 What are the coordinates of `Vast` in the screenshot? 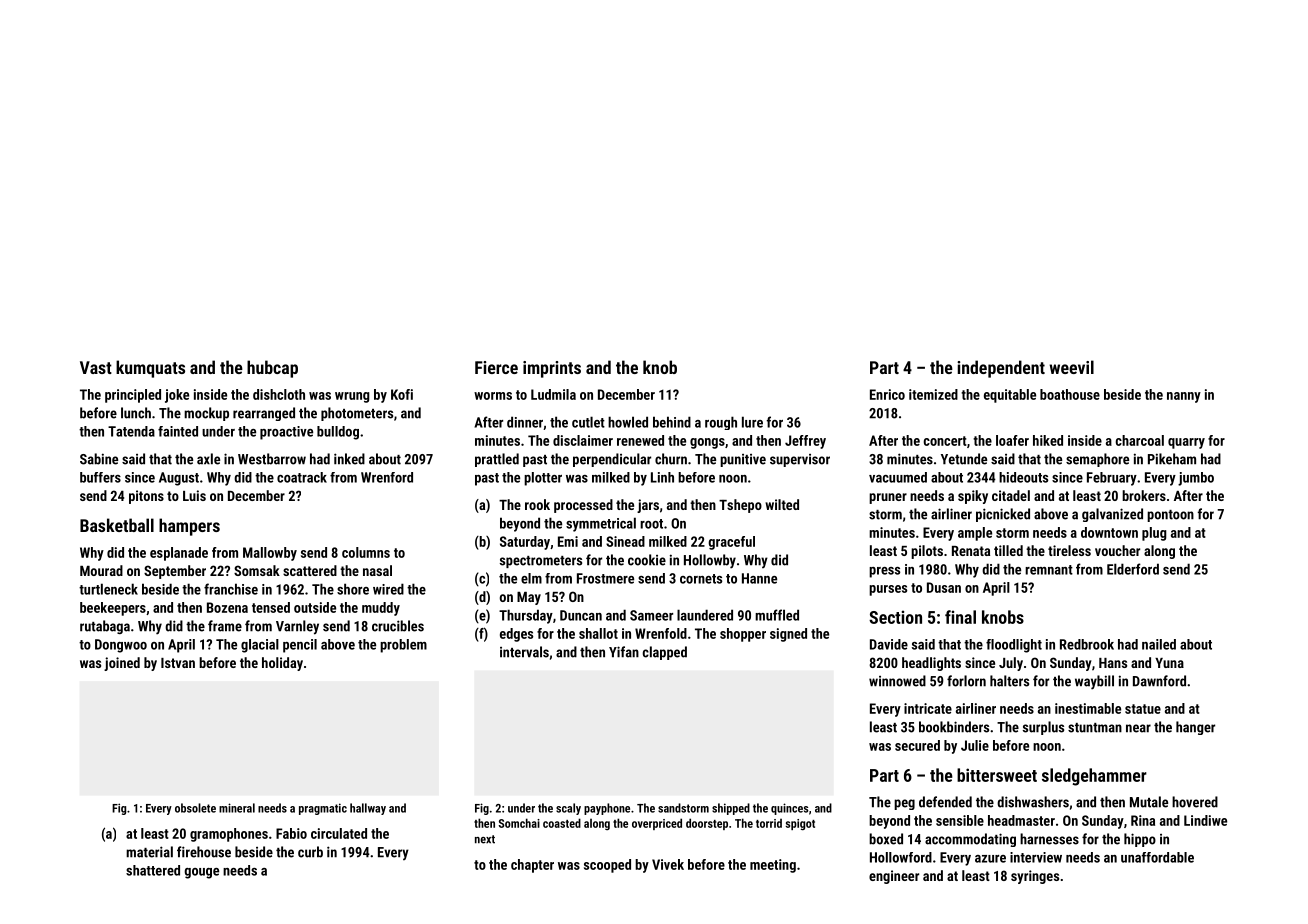 It's located at (96, 367).
